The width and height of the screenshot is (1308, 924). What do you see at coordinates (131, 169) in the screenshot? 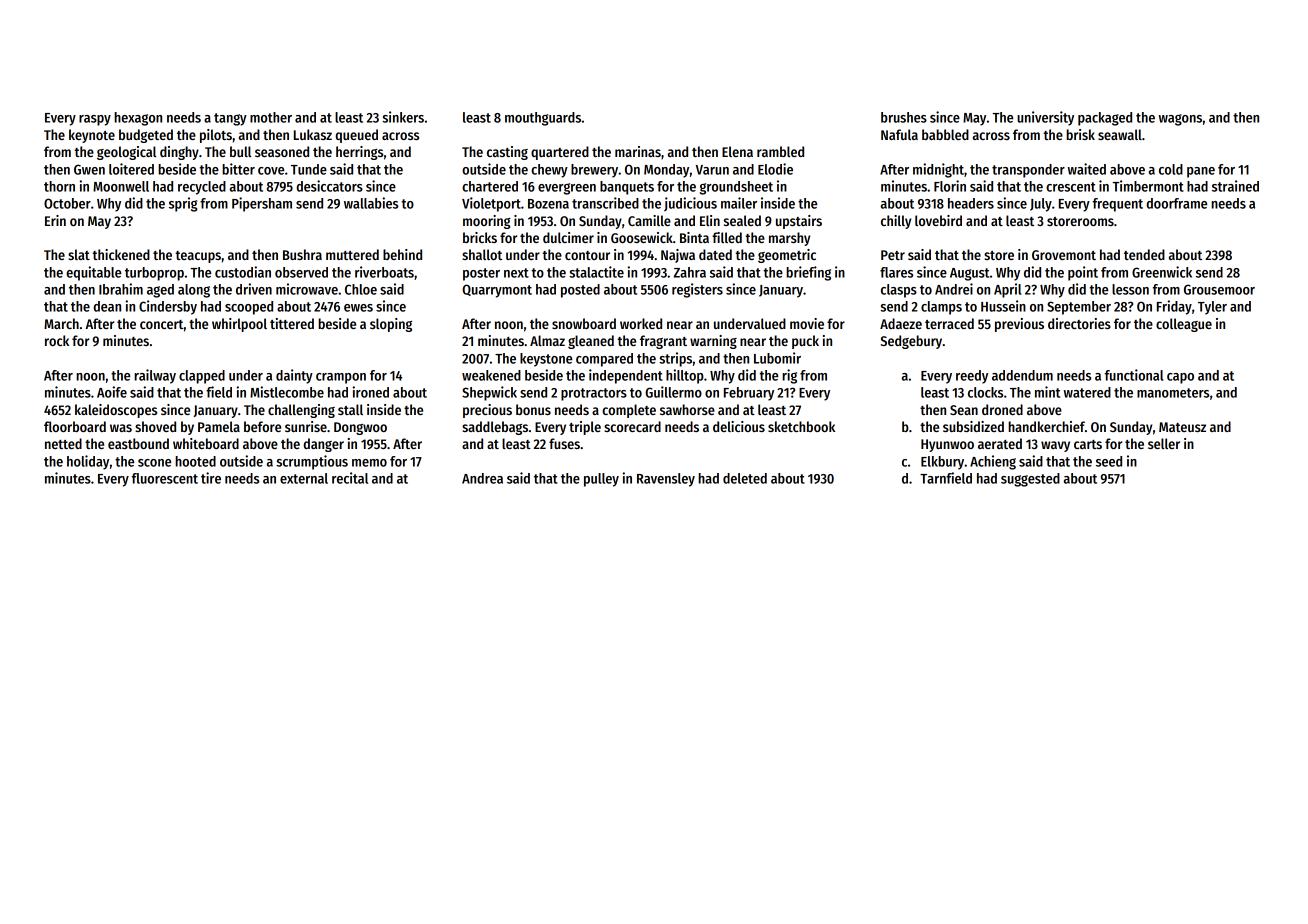
I see `loitered` at bounding box center [131, 169].
